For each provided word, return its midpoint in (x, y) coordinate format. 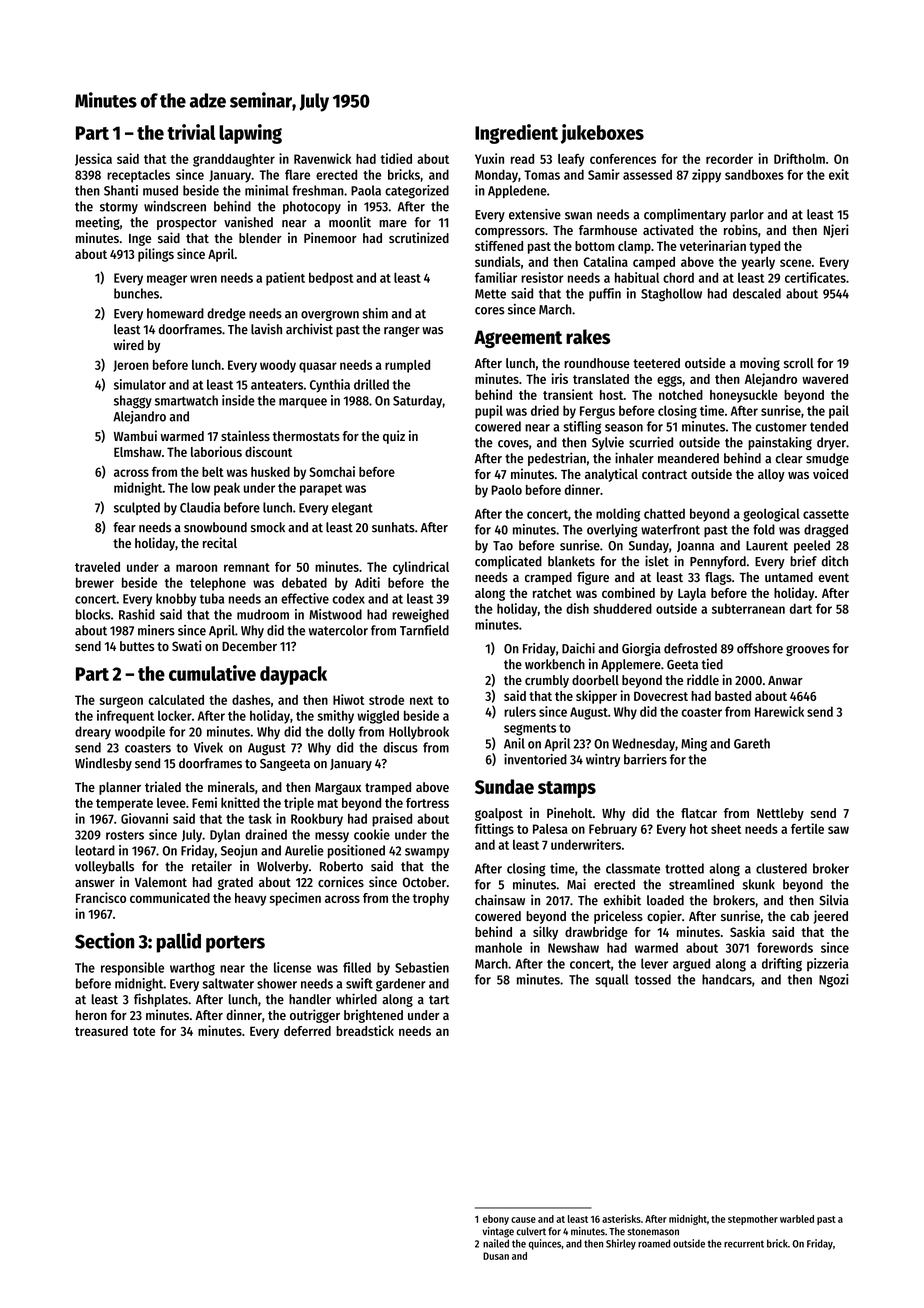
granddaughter (234, 160)
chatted (664, 513)
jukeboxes (602, 134)
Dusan (496, 1256)
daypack (293, 675)
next (421, 700)
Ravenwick (322, 158)
